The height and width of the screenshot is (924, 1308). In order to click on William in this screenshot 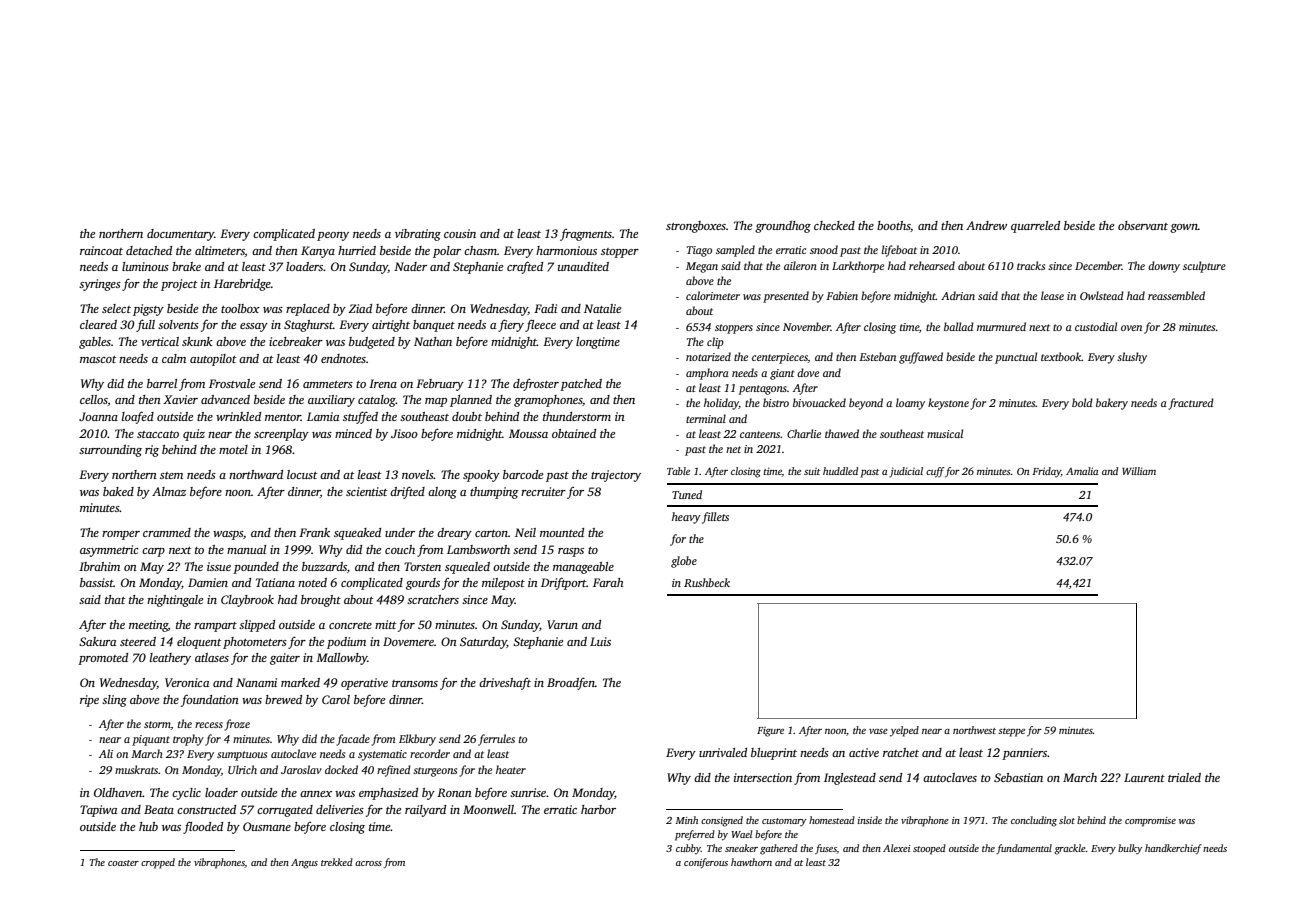, I will do `click(1139, 471)`.
